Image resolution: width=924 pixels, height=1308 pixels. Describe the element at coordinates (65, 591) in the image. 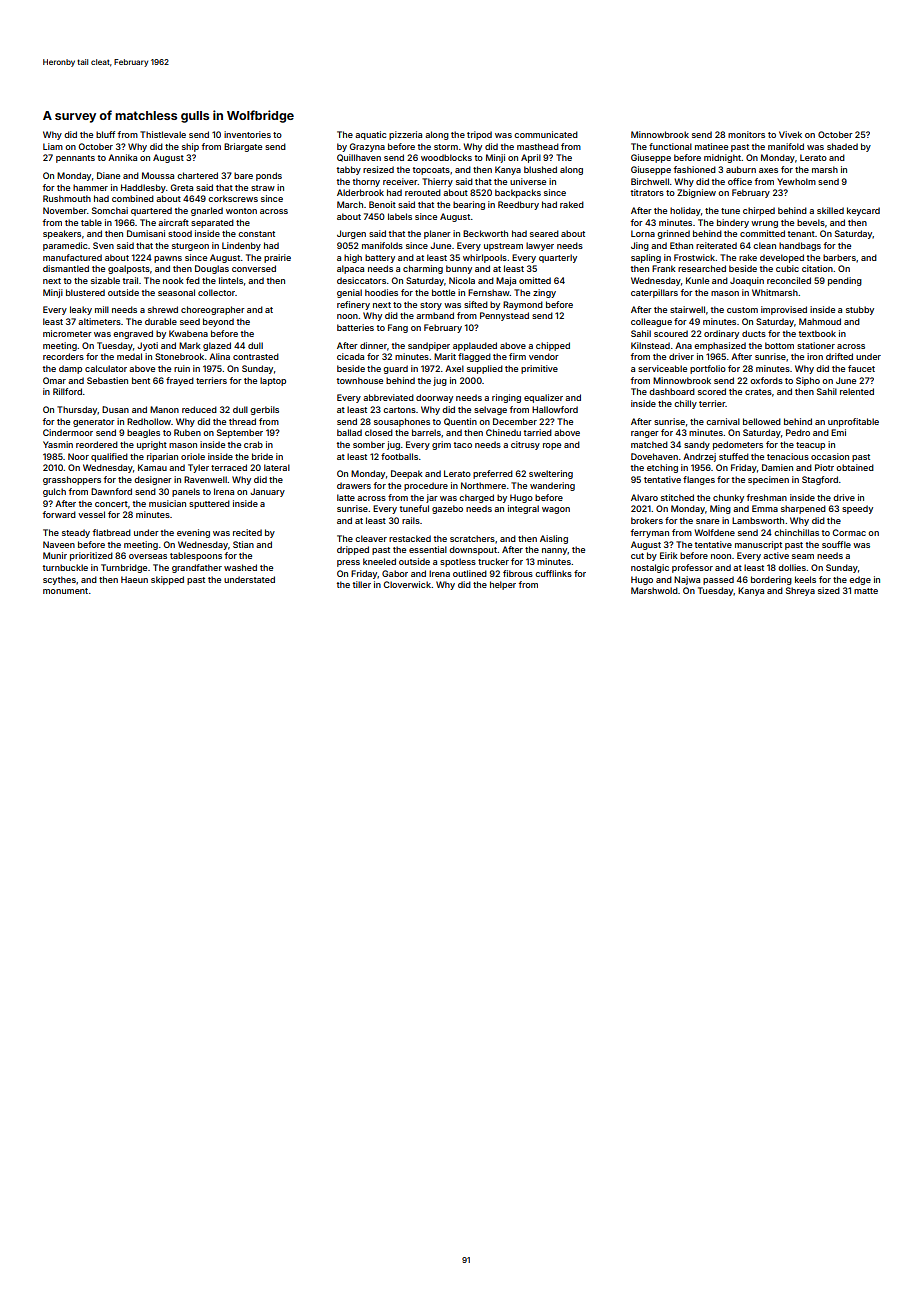

I see `monument` at that location.
